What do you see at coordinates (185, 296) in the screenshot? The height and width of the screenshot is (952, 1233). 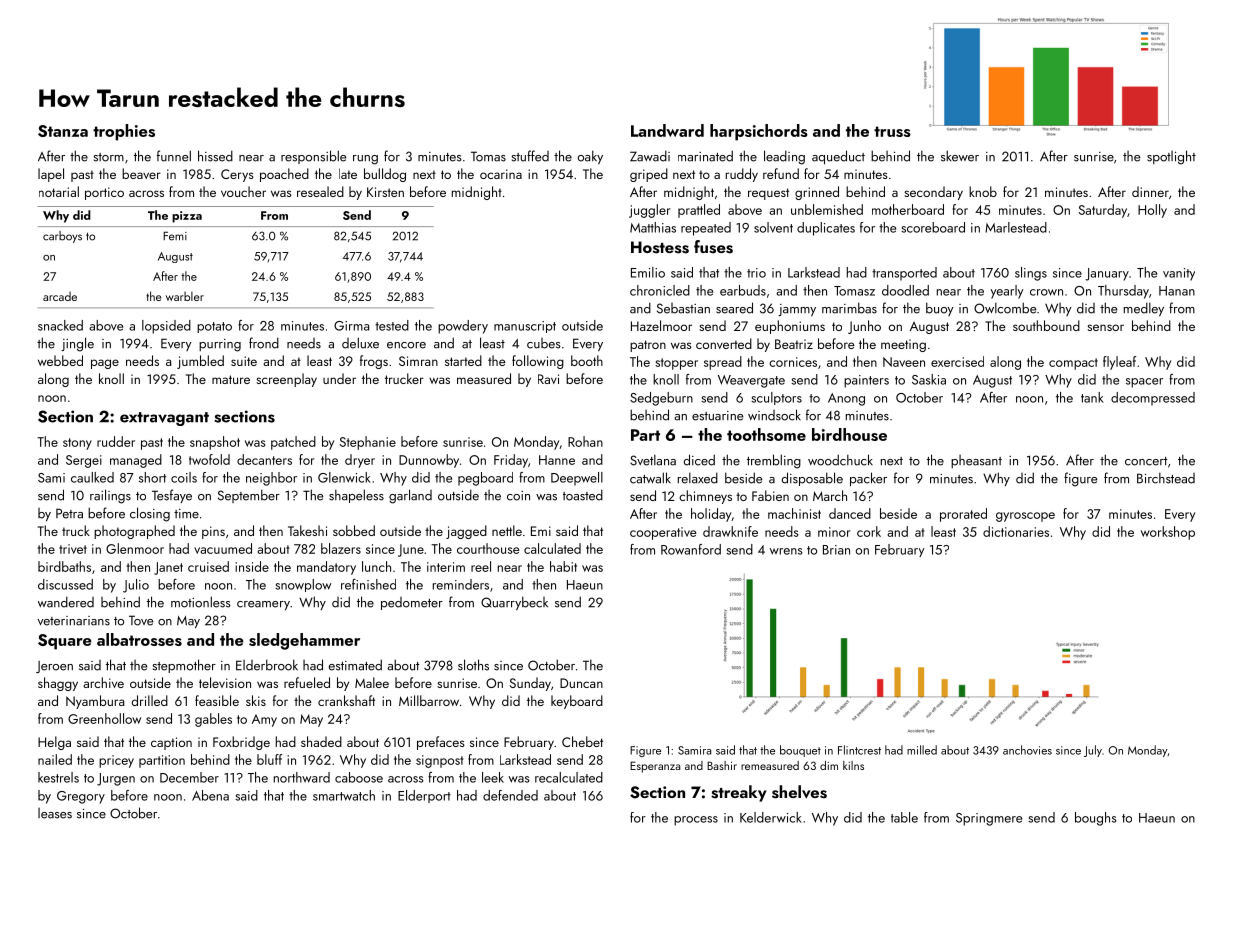 I see `warbler` at bounding box center [185, 296].
